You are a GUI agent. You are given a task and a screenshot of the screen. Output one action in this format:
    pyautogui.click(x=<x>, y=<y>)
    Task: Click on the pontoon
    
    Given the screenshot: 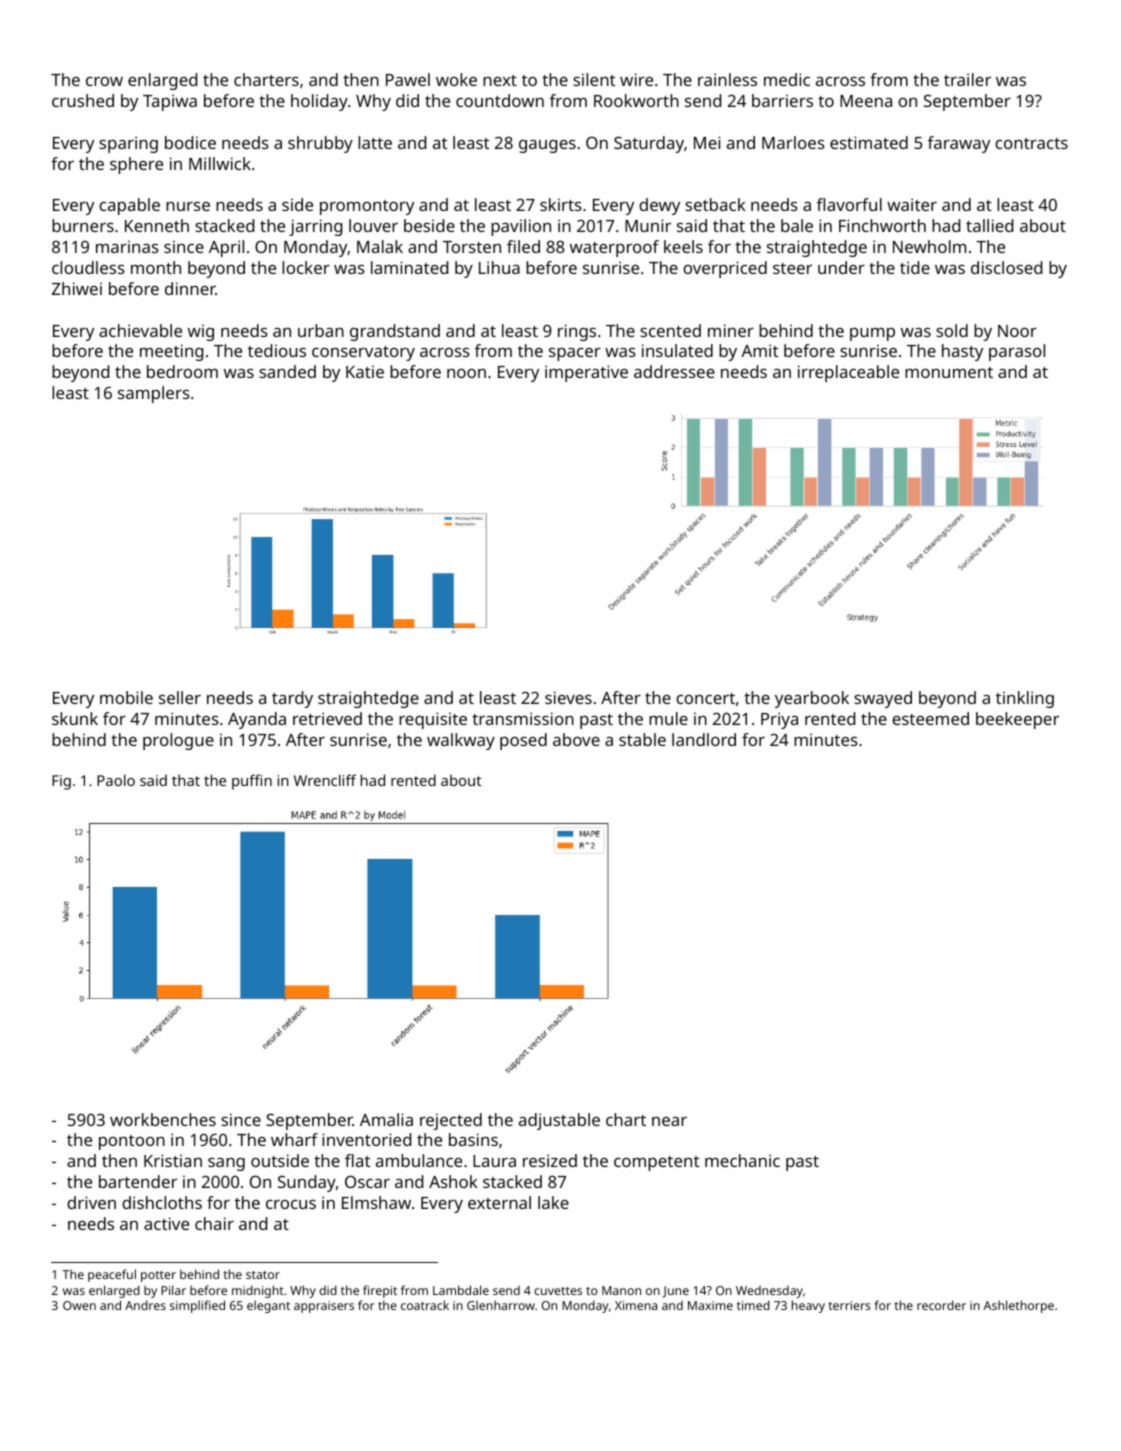 What is the action you would take?
    pyautogui.click(x=132, y=1142)
